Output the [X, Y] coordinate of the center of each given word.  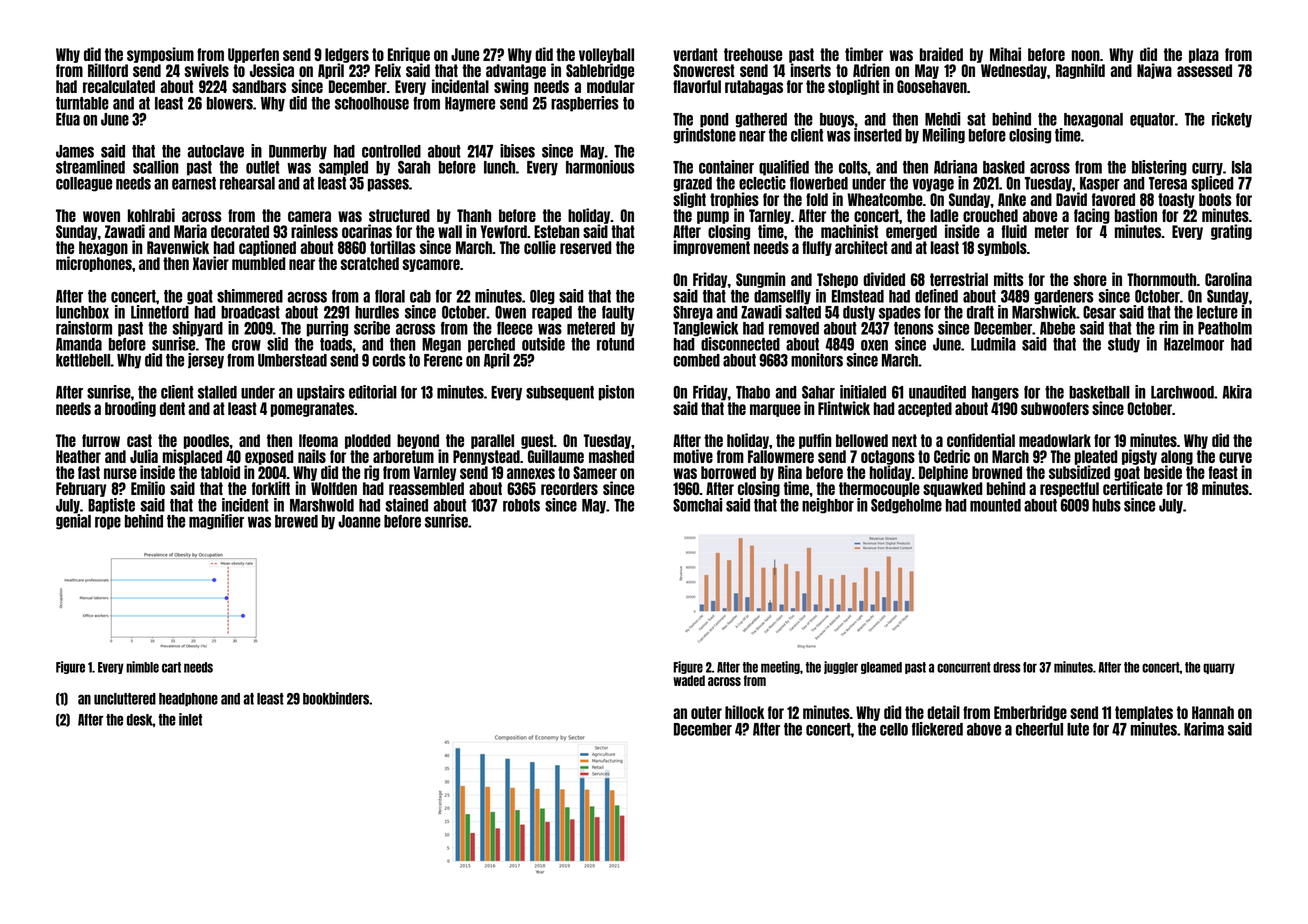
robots [521, 505]
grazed [693, 184]
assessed [1204, 70]
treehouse [753, 54]
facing [1092, 216]
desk [140, 720]
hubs [1106, 505]
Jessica [272, 70]
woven [101, 216]
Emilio [148, 488]
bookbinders [336, 698]
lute [1078, 729]
